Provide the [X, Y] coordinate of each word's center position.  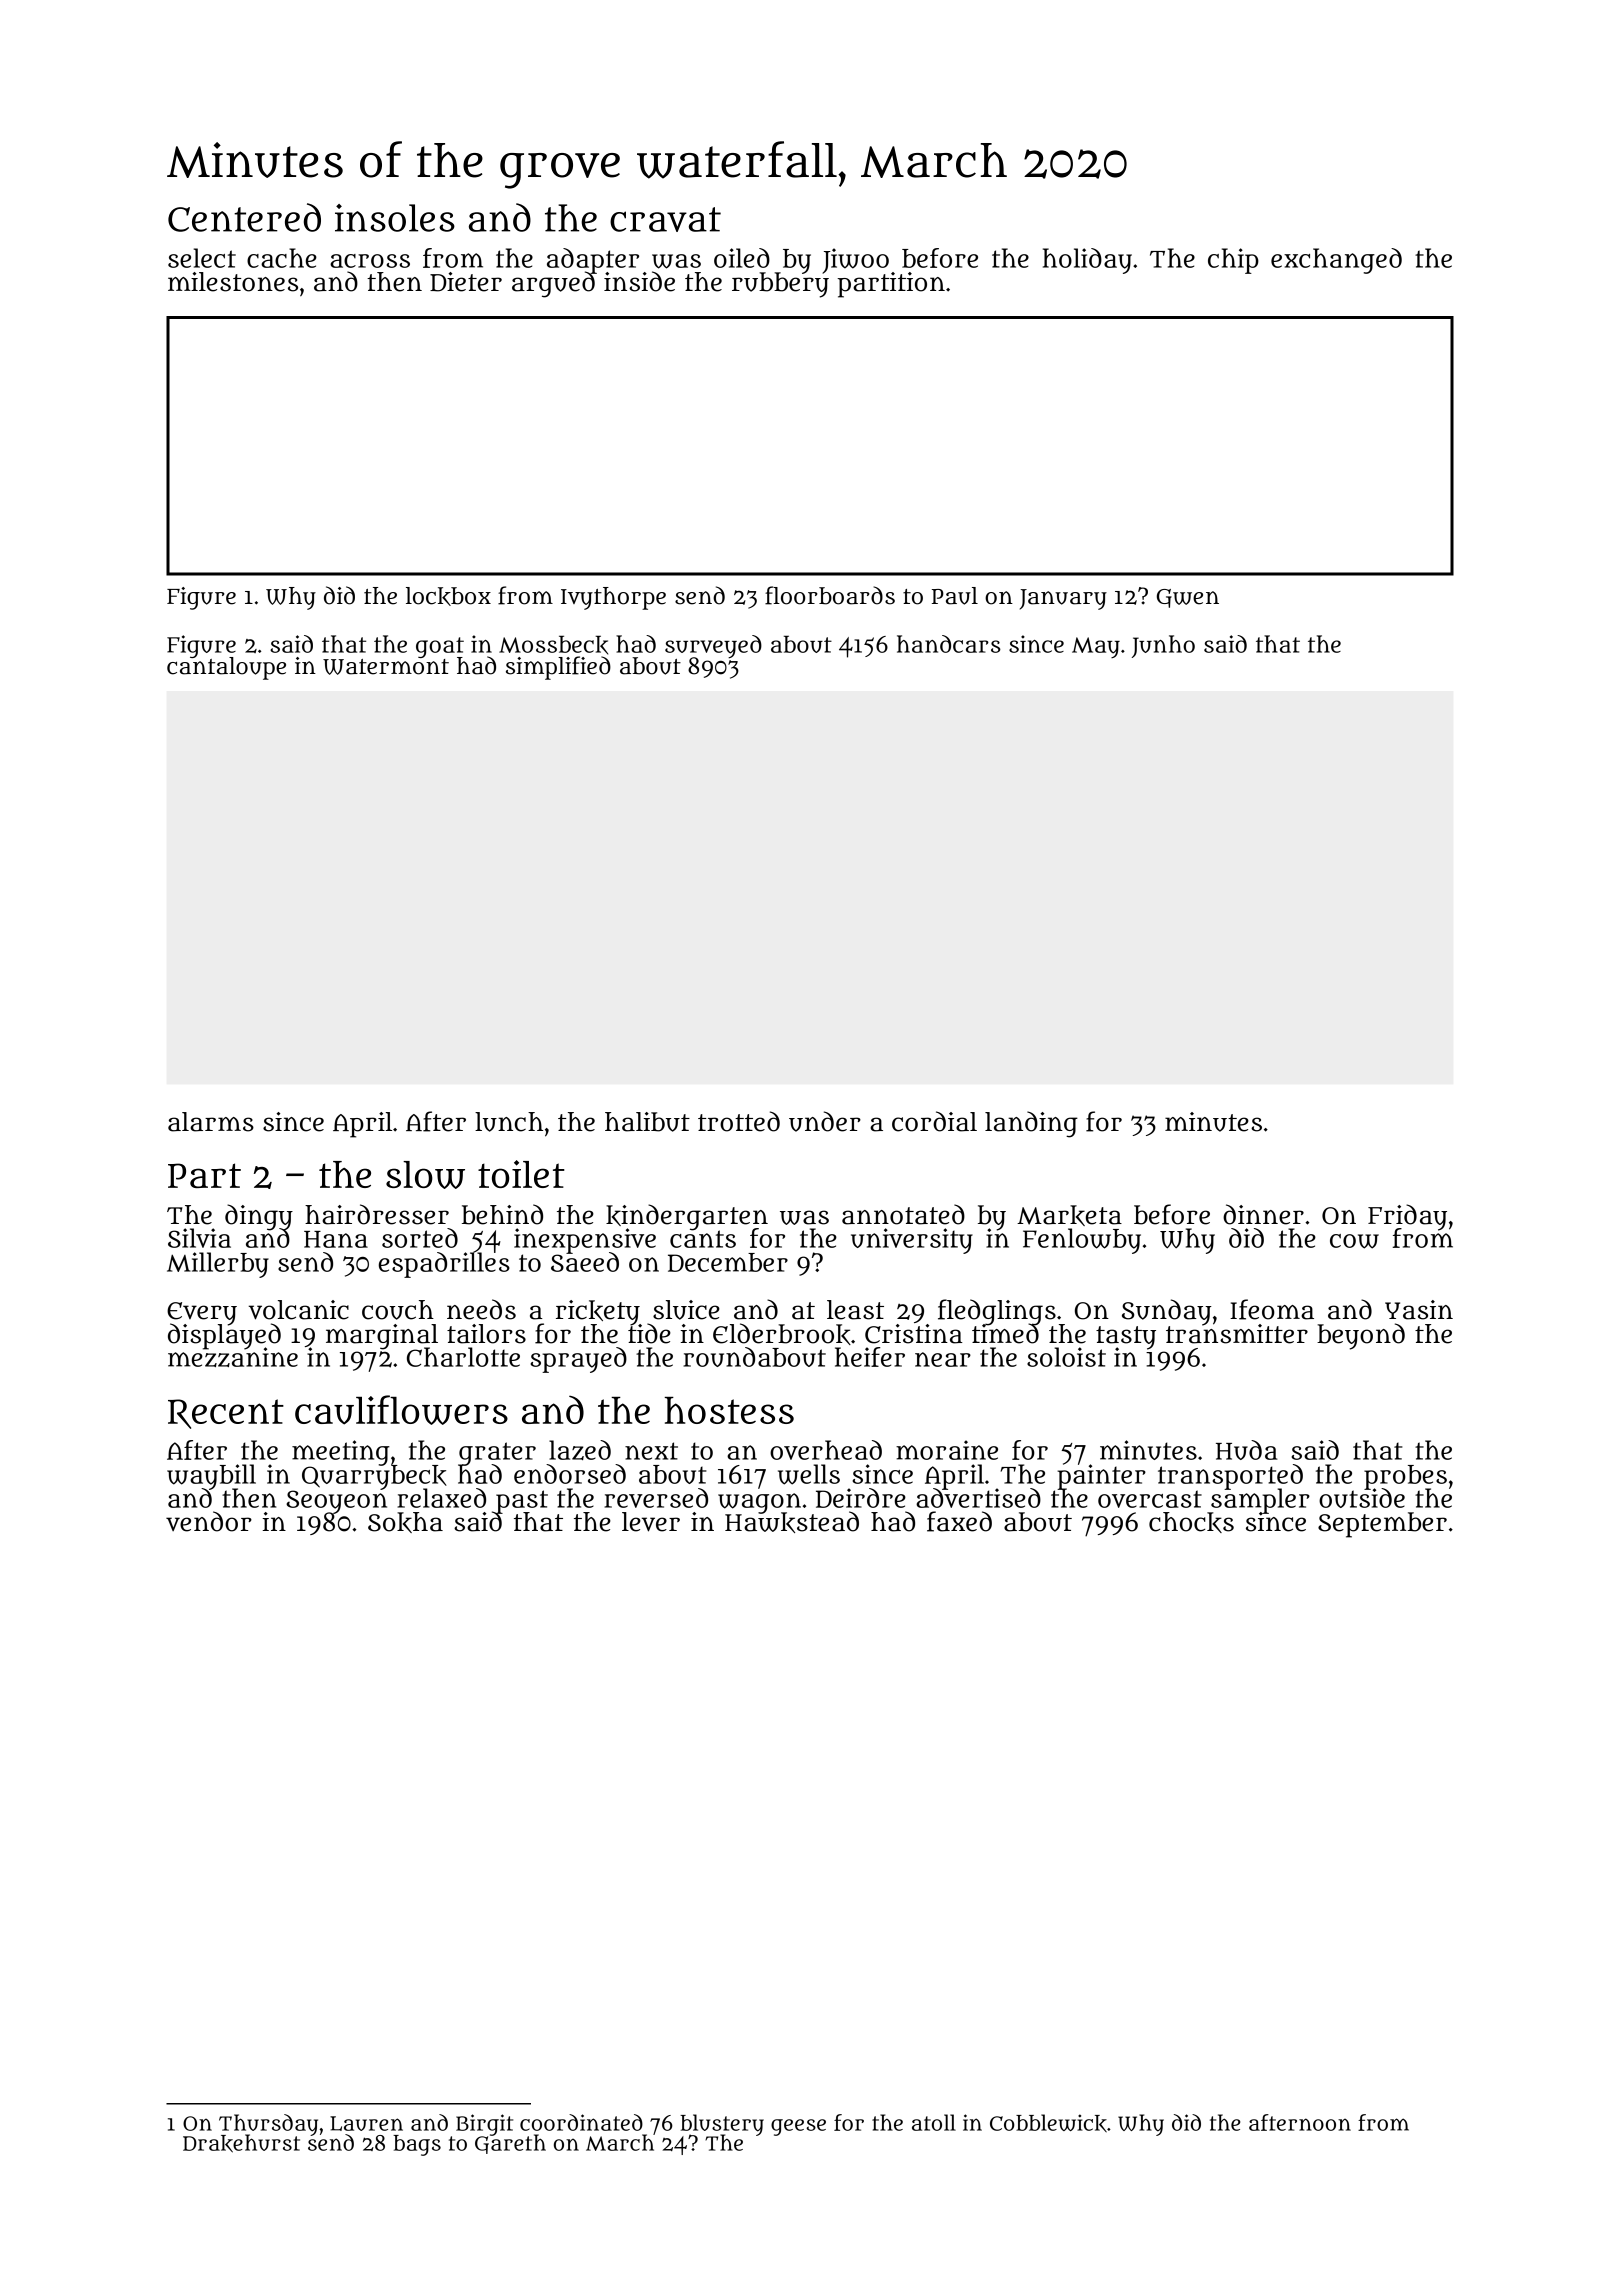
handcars [949, 644]
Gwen [1188, 598]
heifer [870, 1357]
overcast [1150, 1499]
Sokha [405, 1522]
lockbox [448, 596]
